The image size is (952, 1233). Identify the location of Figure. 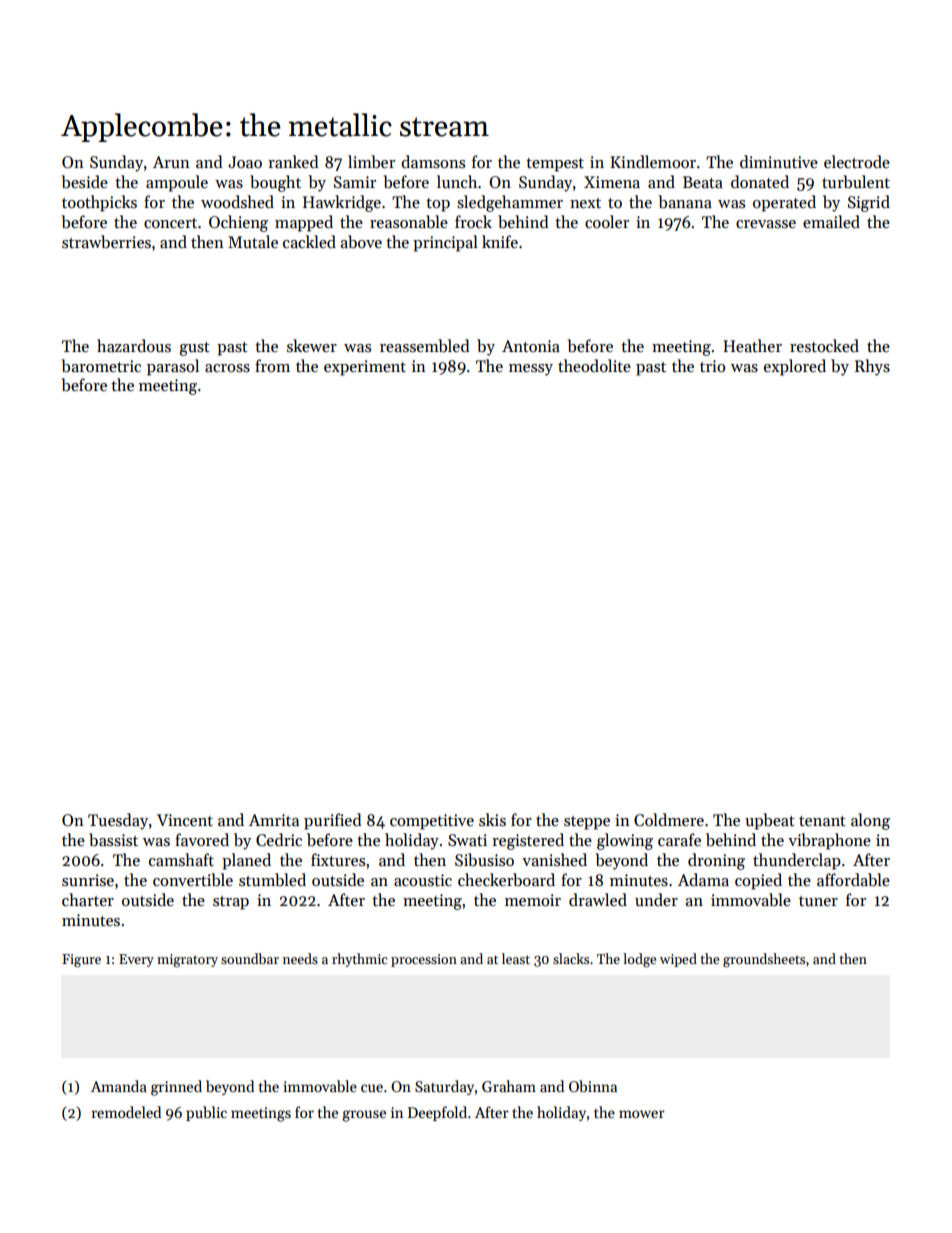
(81, 960).
